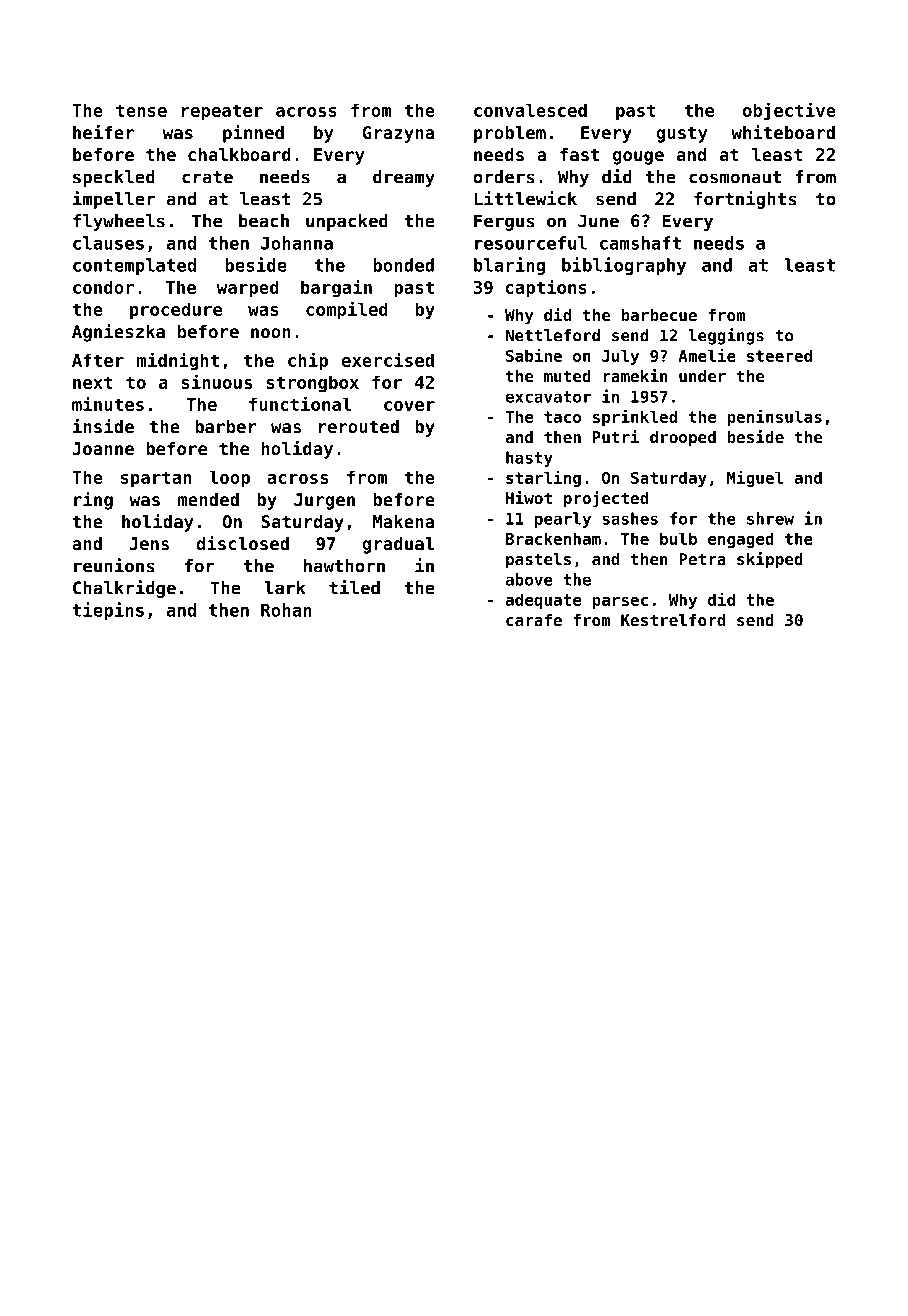 The width and height of the screenshot is (908, 1316). Describe the element at coordinates (779, 355) in the screenshot. I see `steered` at that location.
